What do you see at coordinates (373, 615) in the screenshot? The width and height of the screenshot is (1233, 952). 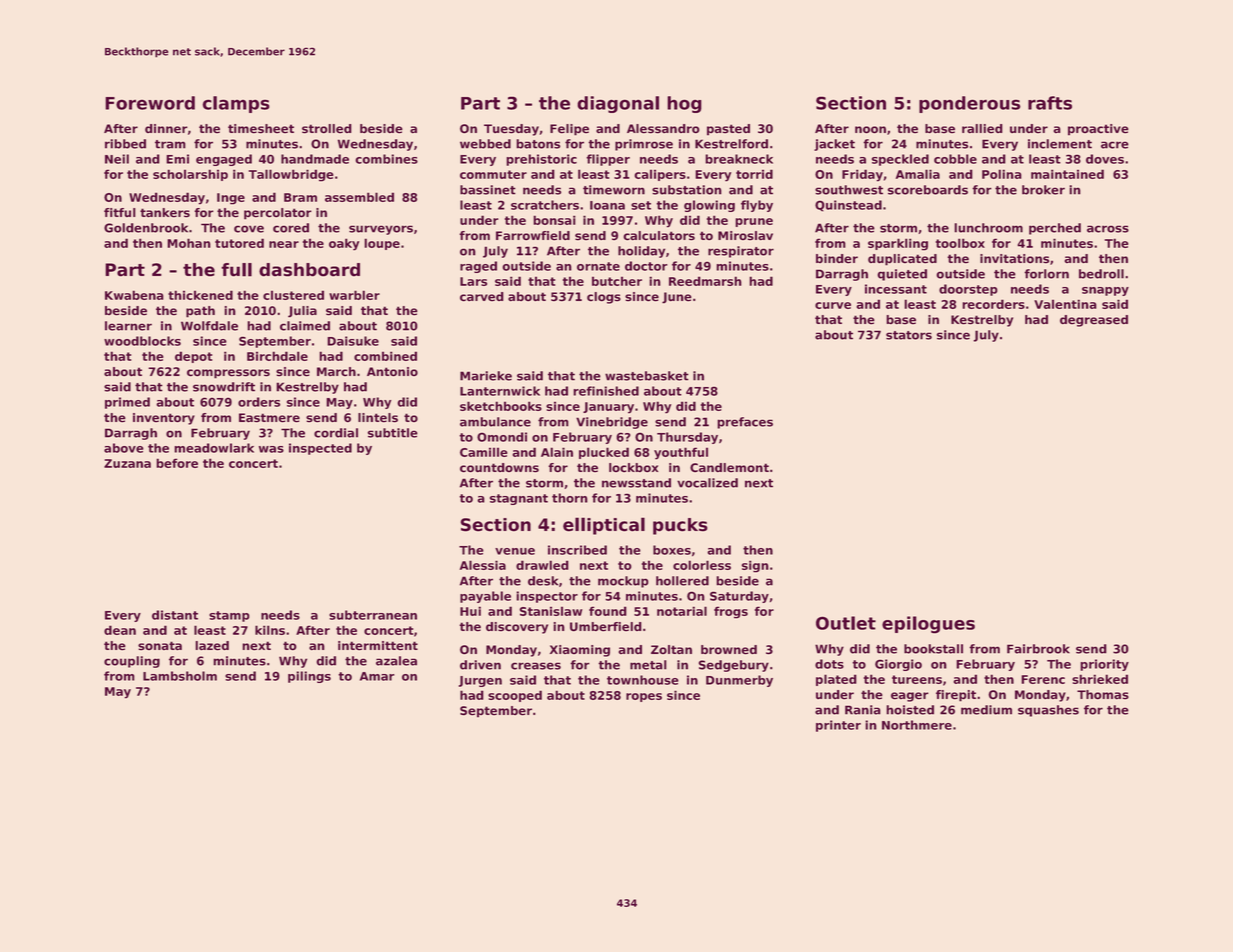 I see `subterranean` at bounding box center [373, 615].
